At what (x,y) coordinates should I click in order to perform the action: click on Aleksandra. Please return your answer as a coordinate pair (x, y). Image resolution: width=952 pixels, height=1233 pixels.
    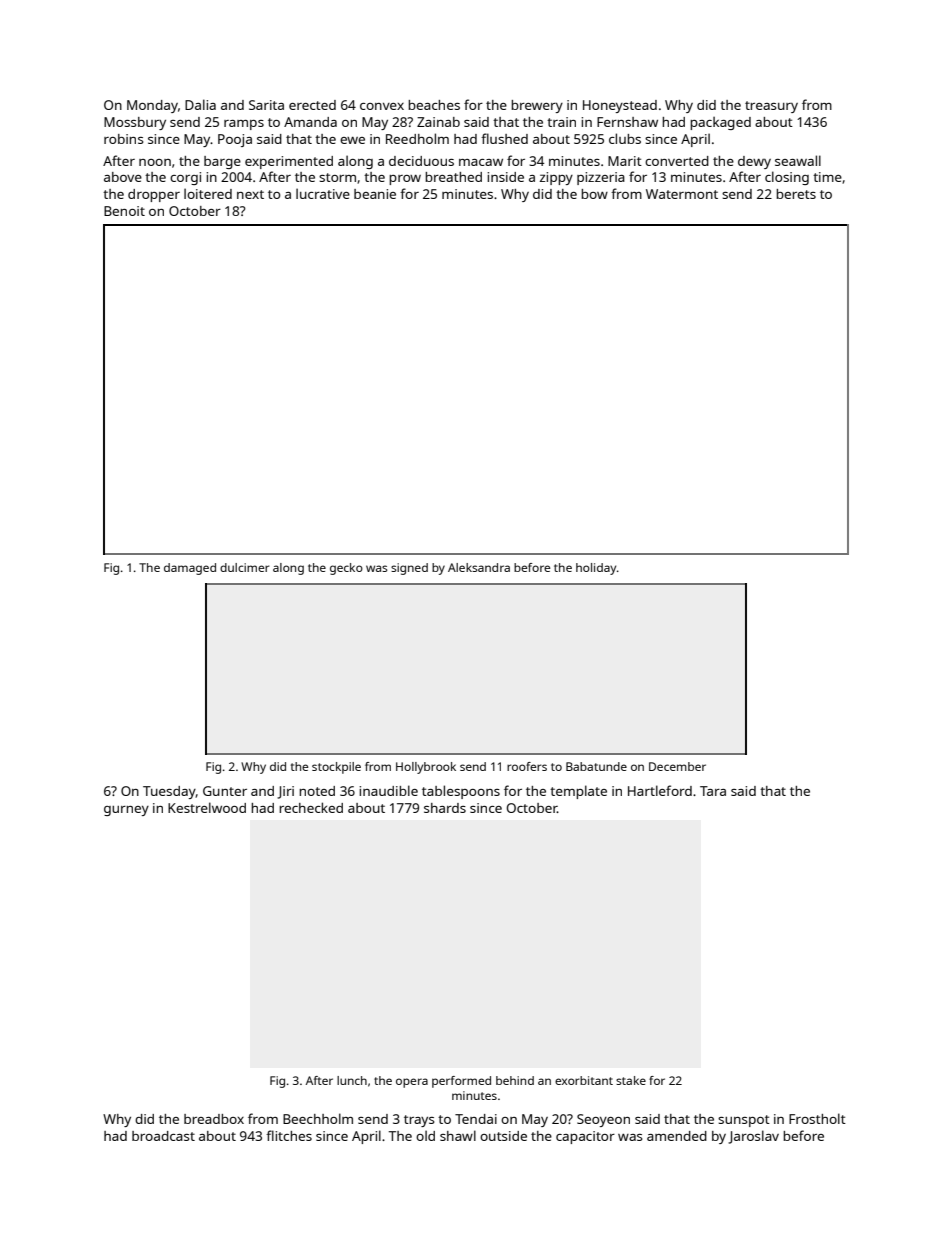
    Looking at the image, I should click on (479, 567).
